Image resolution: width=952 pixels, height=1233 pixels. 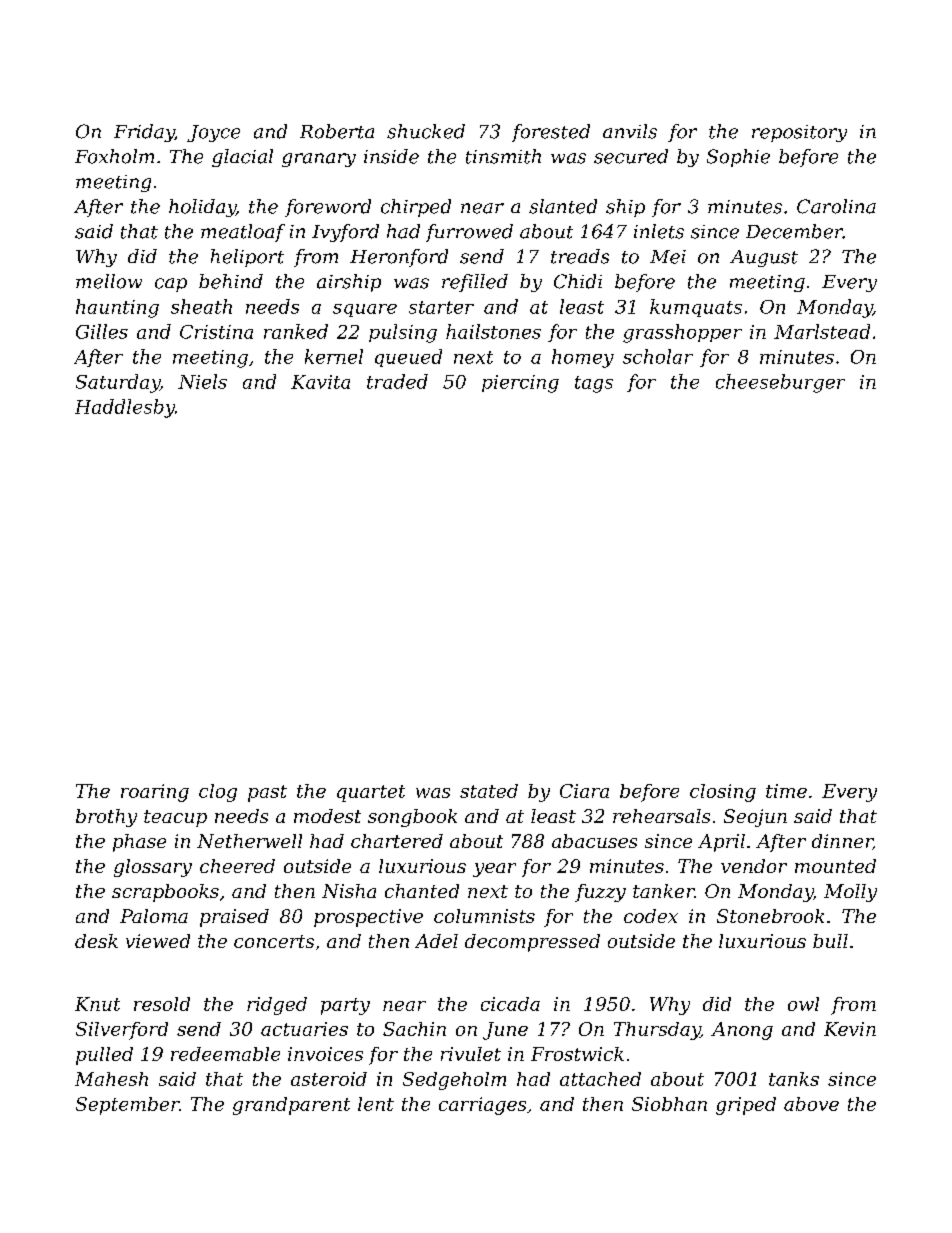 I want to click on concerts, so click(x=274, y=941).
